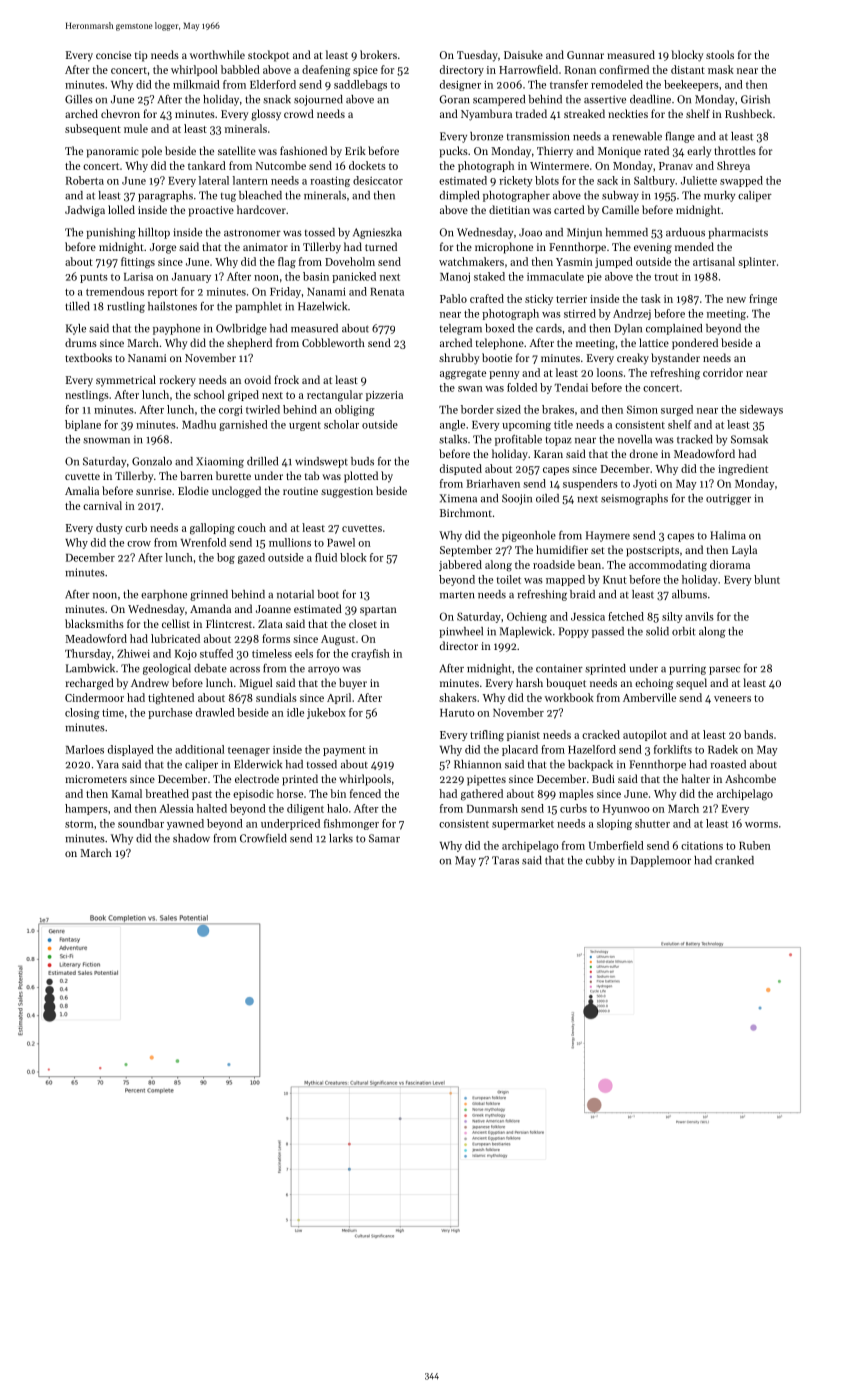 This screenshot has height=1400, width=849. What do you see at coordinates (626, 810) in the screenshot?
I see `Hyunwoo` at bounding box center [626, 810].
